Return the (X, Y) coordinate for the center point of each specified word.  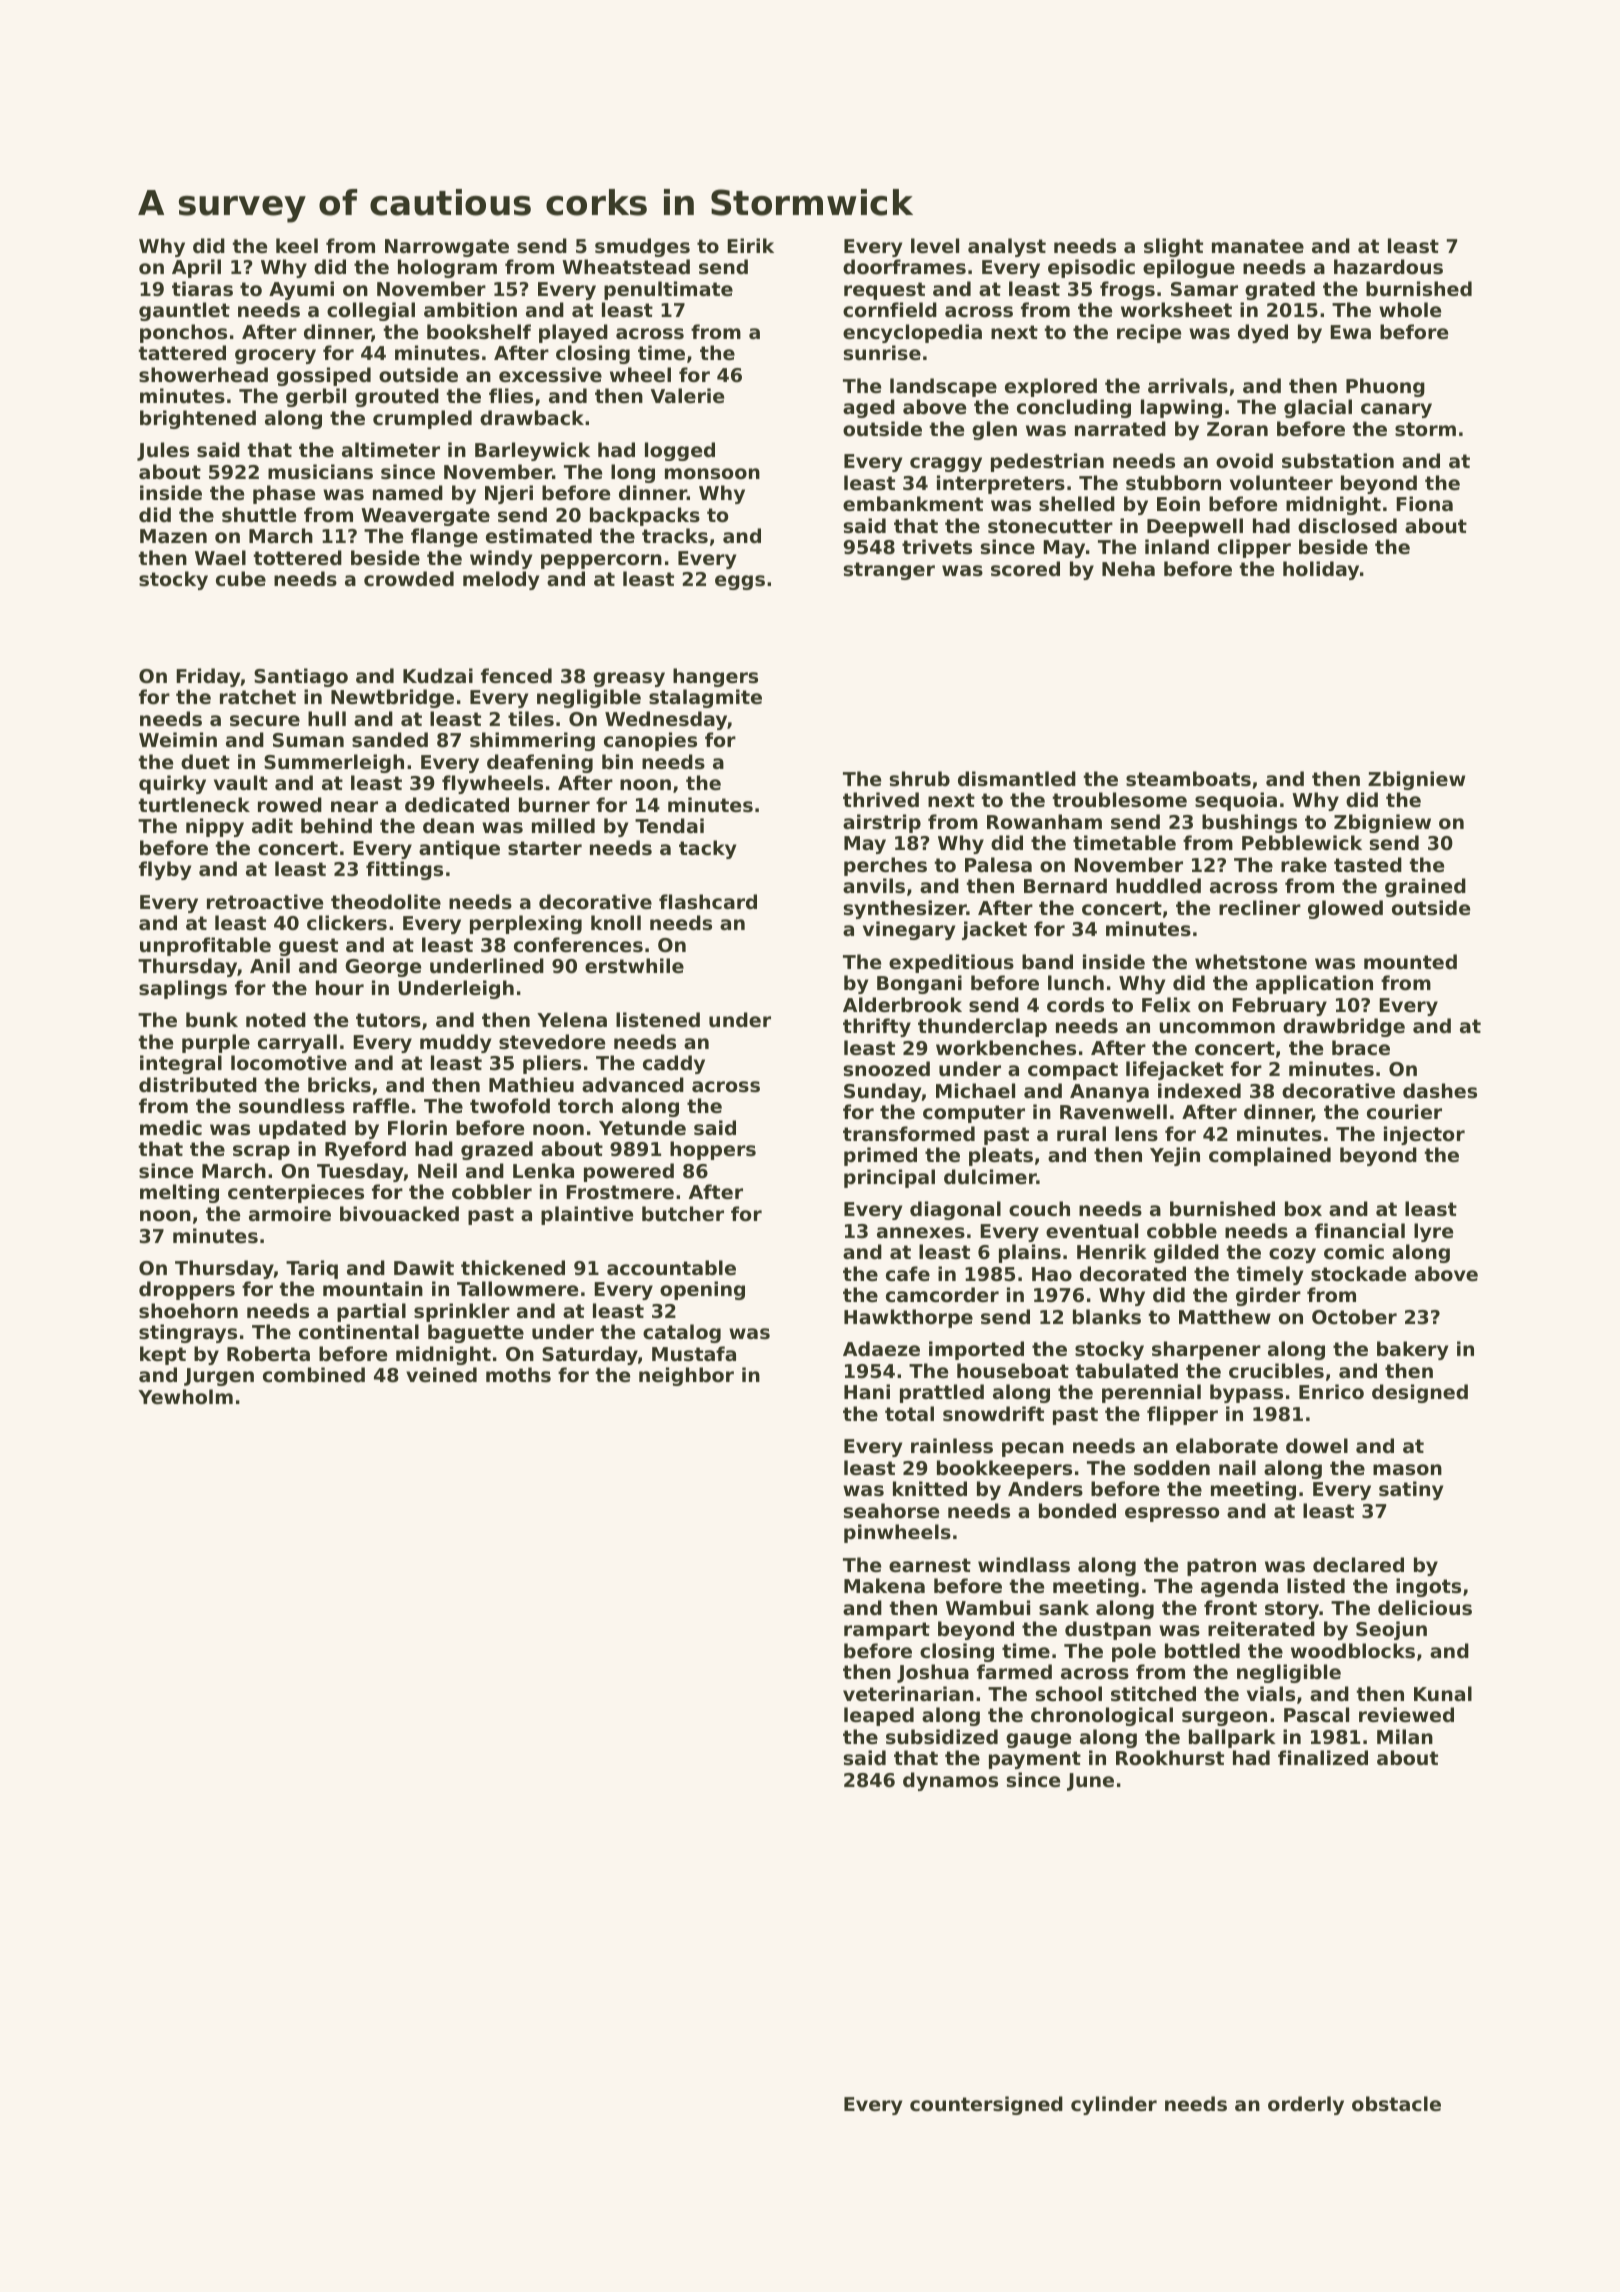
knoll (616, 923)
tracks (675, 535)
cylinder (1114, 2105)
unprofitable (205, 946)
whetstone (1251, 962)
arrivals (1188, 386)
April (196, 268)
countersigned (986, 2105)
